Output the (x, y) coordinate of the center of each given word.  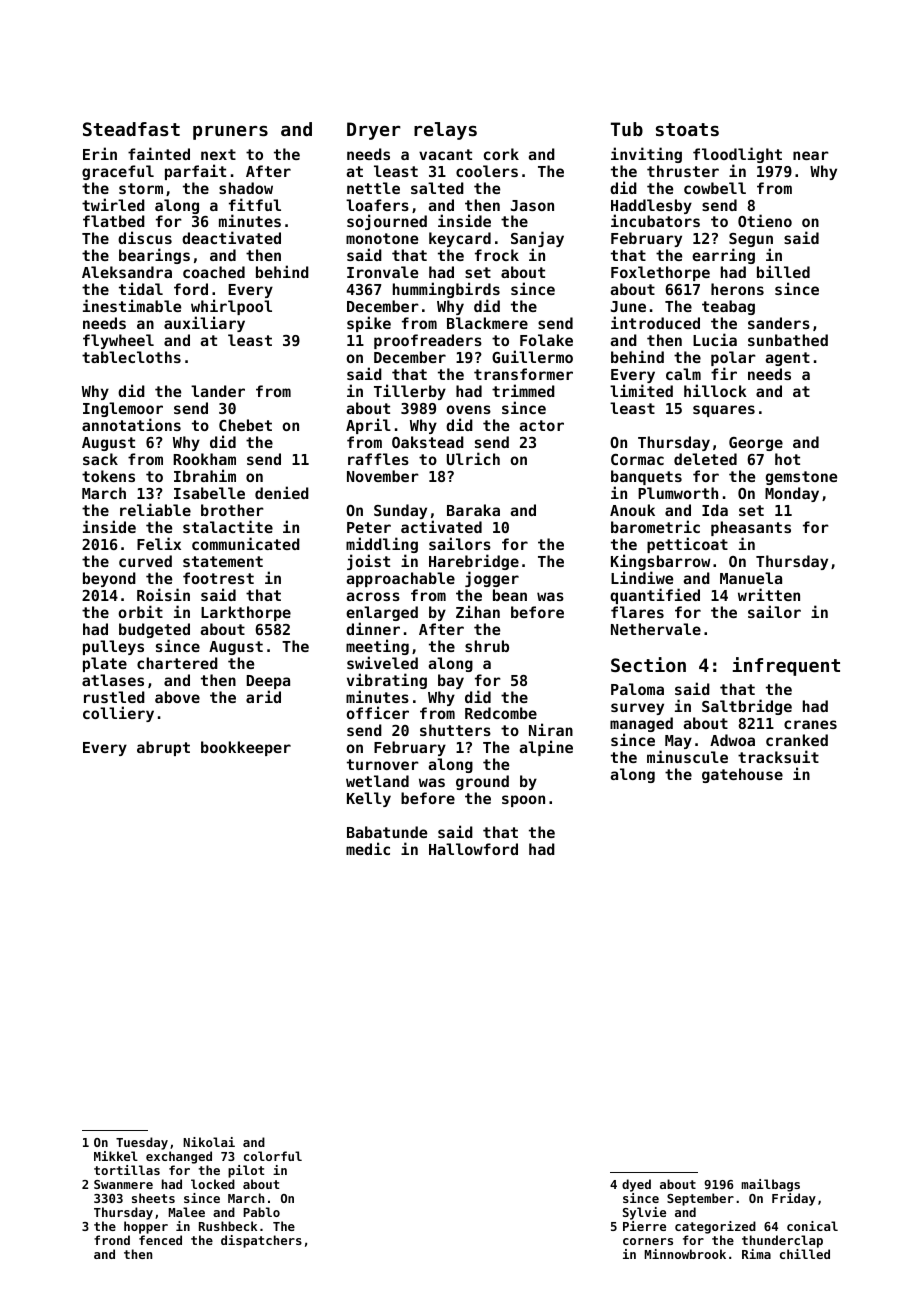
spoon (523, 801)
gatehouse (742, 775)
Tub (627, 129)
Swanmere (123, 1184)
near (811, 155)
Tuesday (142, 1143)
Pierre (644, 1226)
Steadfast (131, 129)
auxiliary (204, 324)
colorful (273, 1156)
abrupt (163, 748)
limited (641, 391)
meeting (377, 647)
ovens (468, 409)
